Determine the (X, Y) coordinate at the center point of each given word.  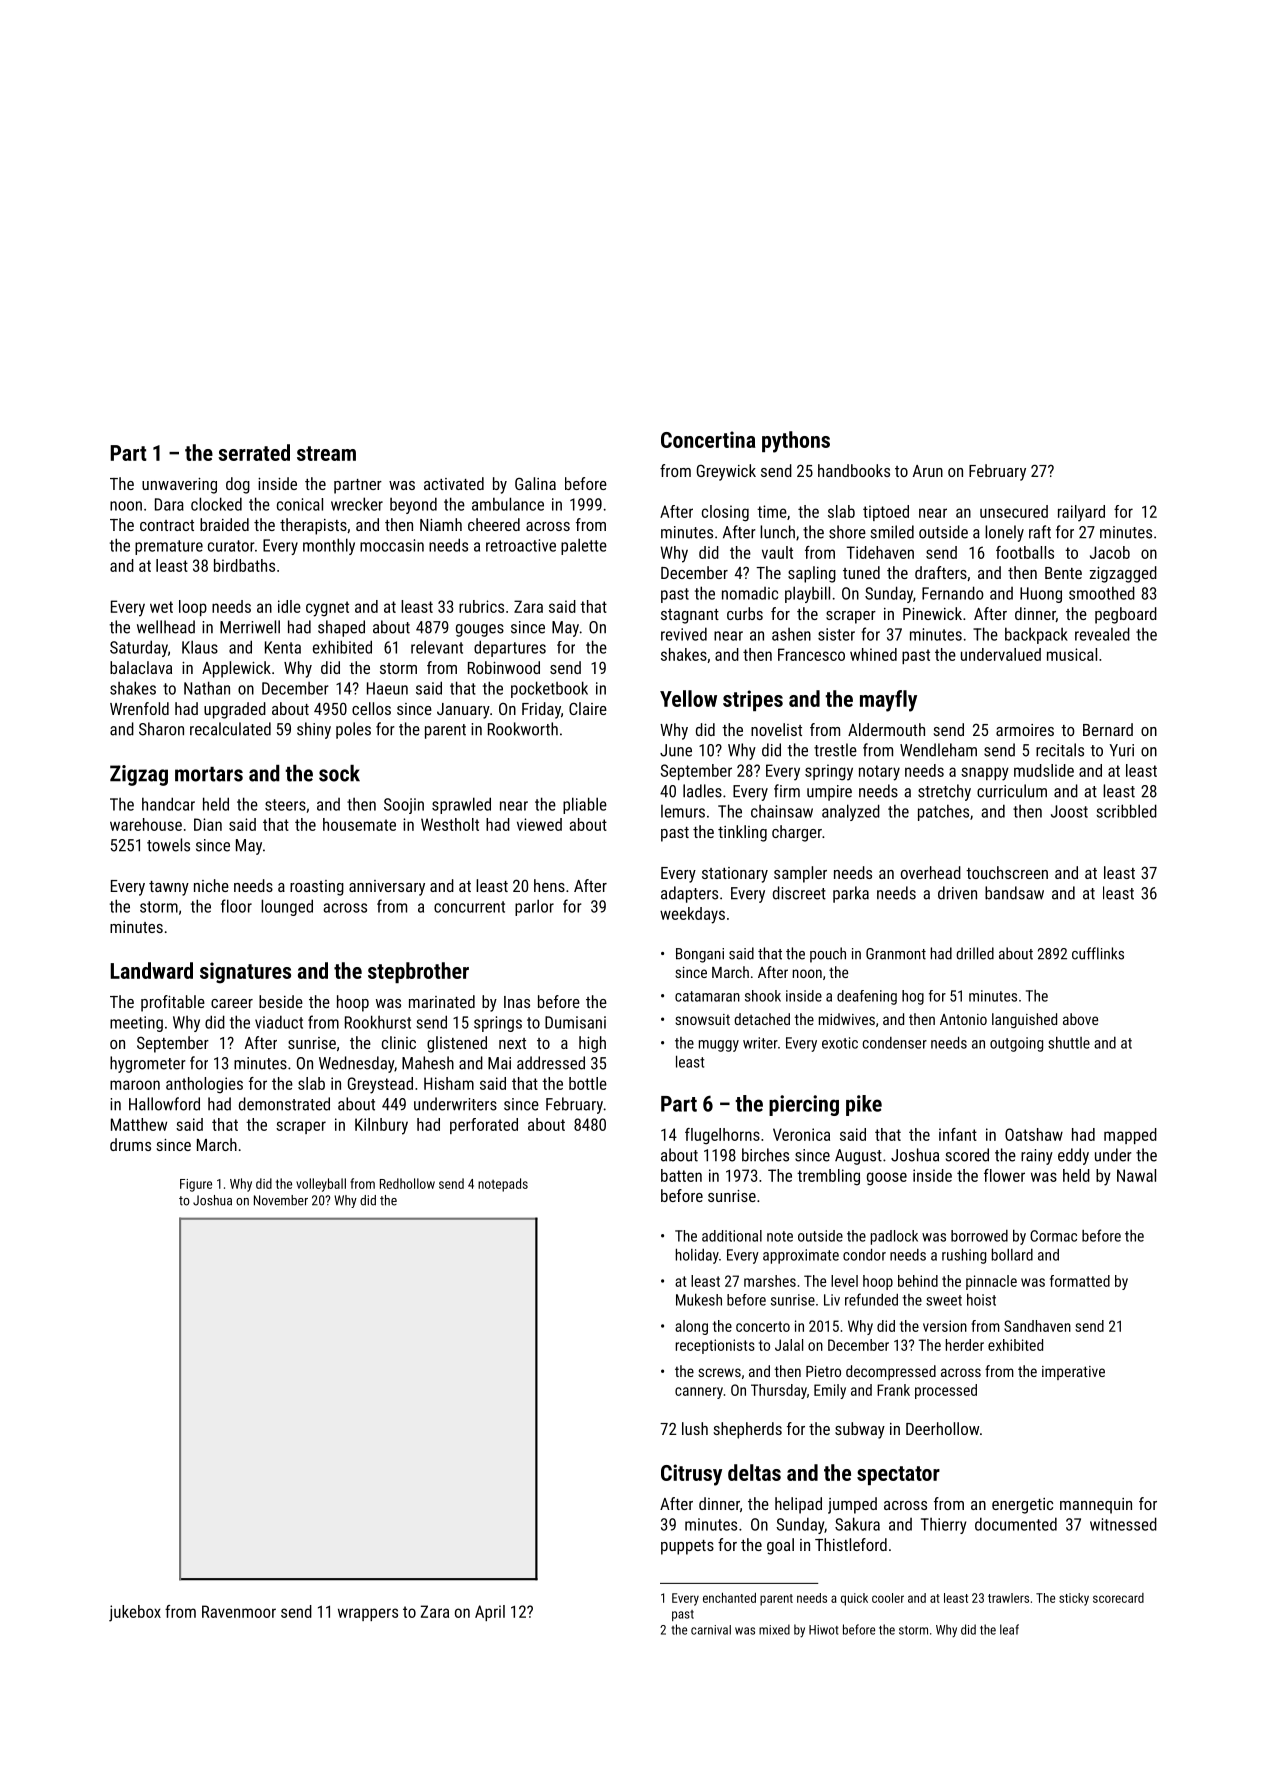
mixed (774, 1629)
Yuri (1121, 750)
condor (864, 1254)
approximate (801, 1256)
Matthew (139, 1124)
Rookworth (523, 729)
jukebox (135, 1613)
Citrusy (691, 1475)
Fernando (953, 593)
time (772, 511)
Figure (196, 1185)
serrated (254, 452)
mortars (209, 774)
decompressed (891, 1372)
